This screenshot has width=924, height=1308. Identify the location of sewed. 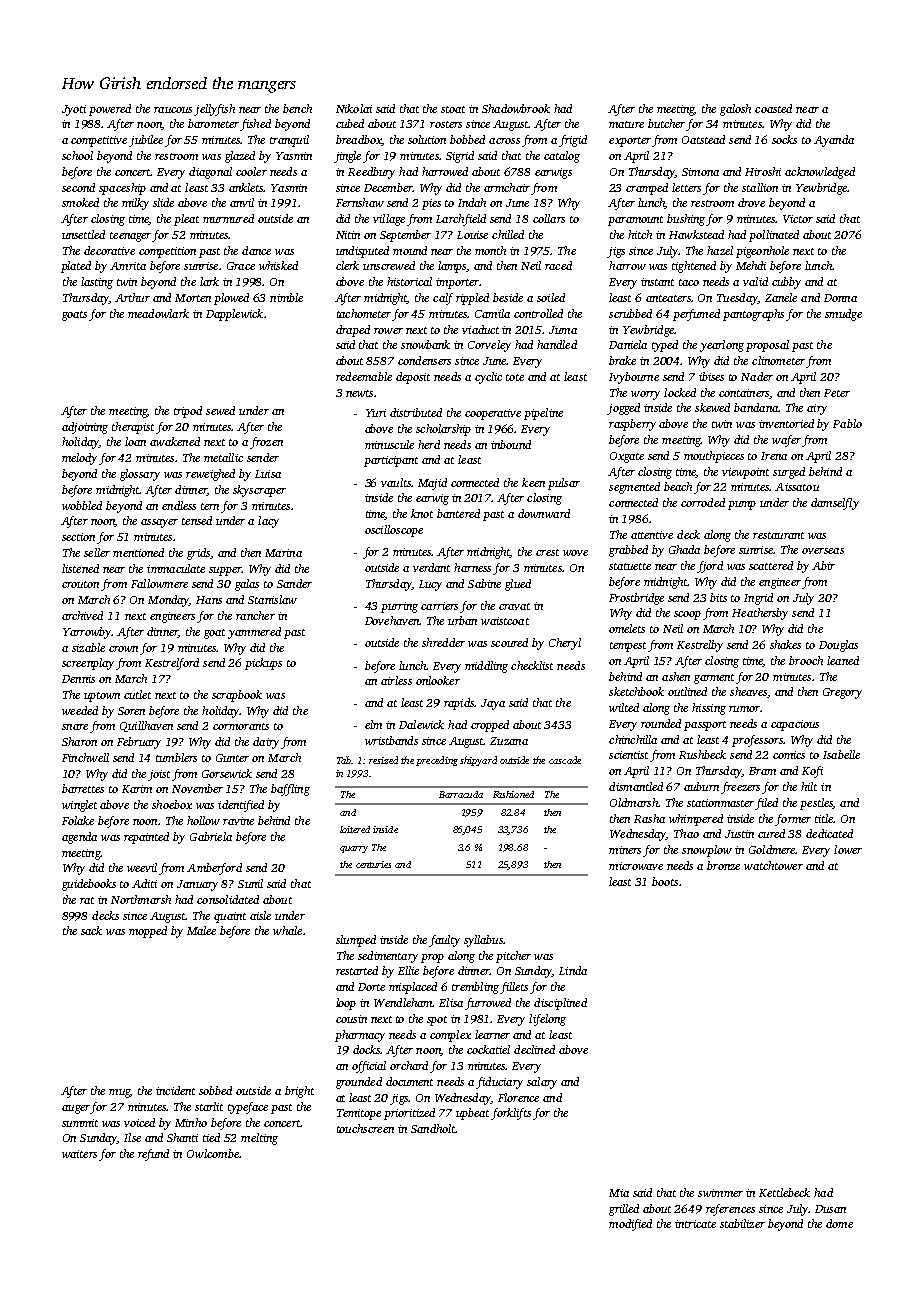
(220, 410).
